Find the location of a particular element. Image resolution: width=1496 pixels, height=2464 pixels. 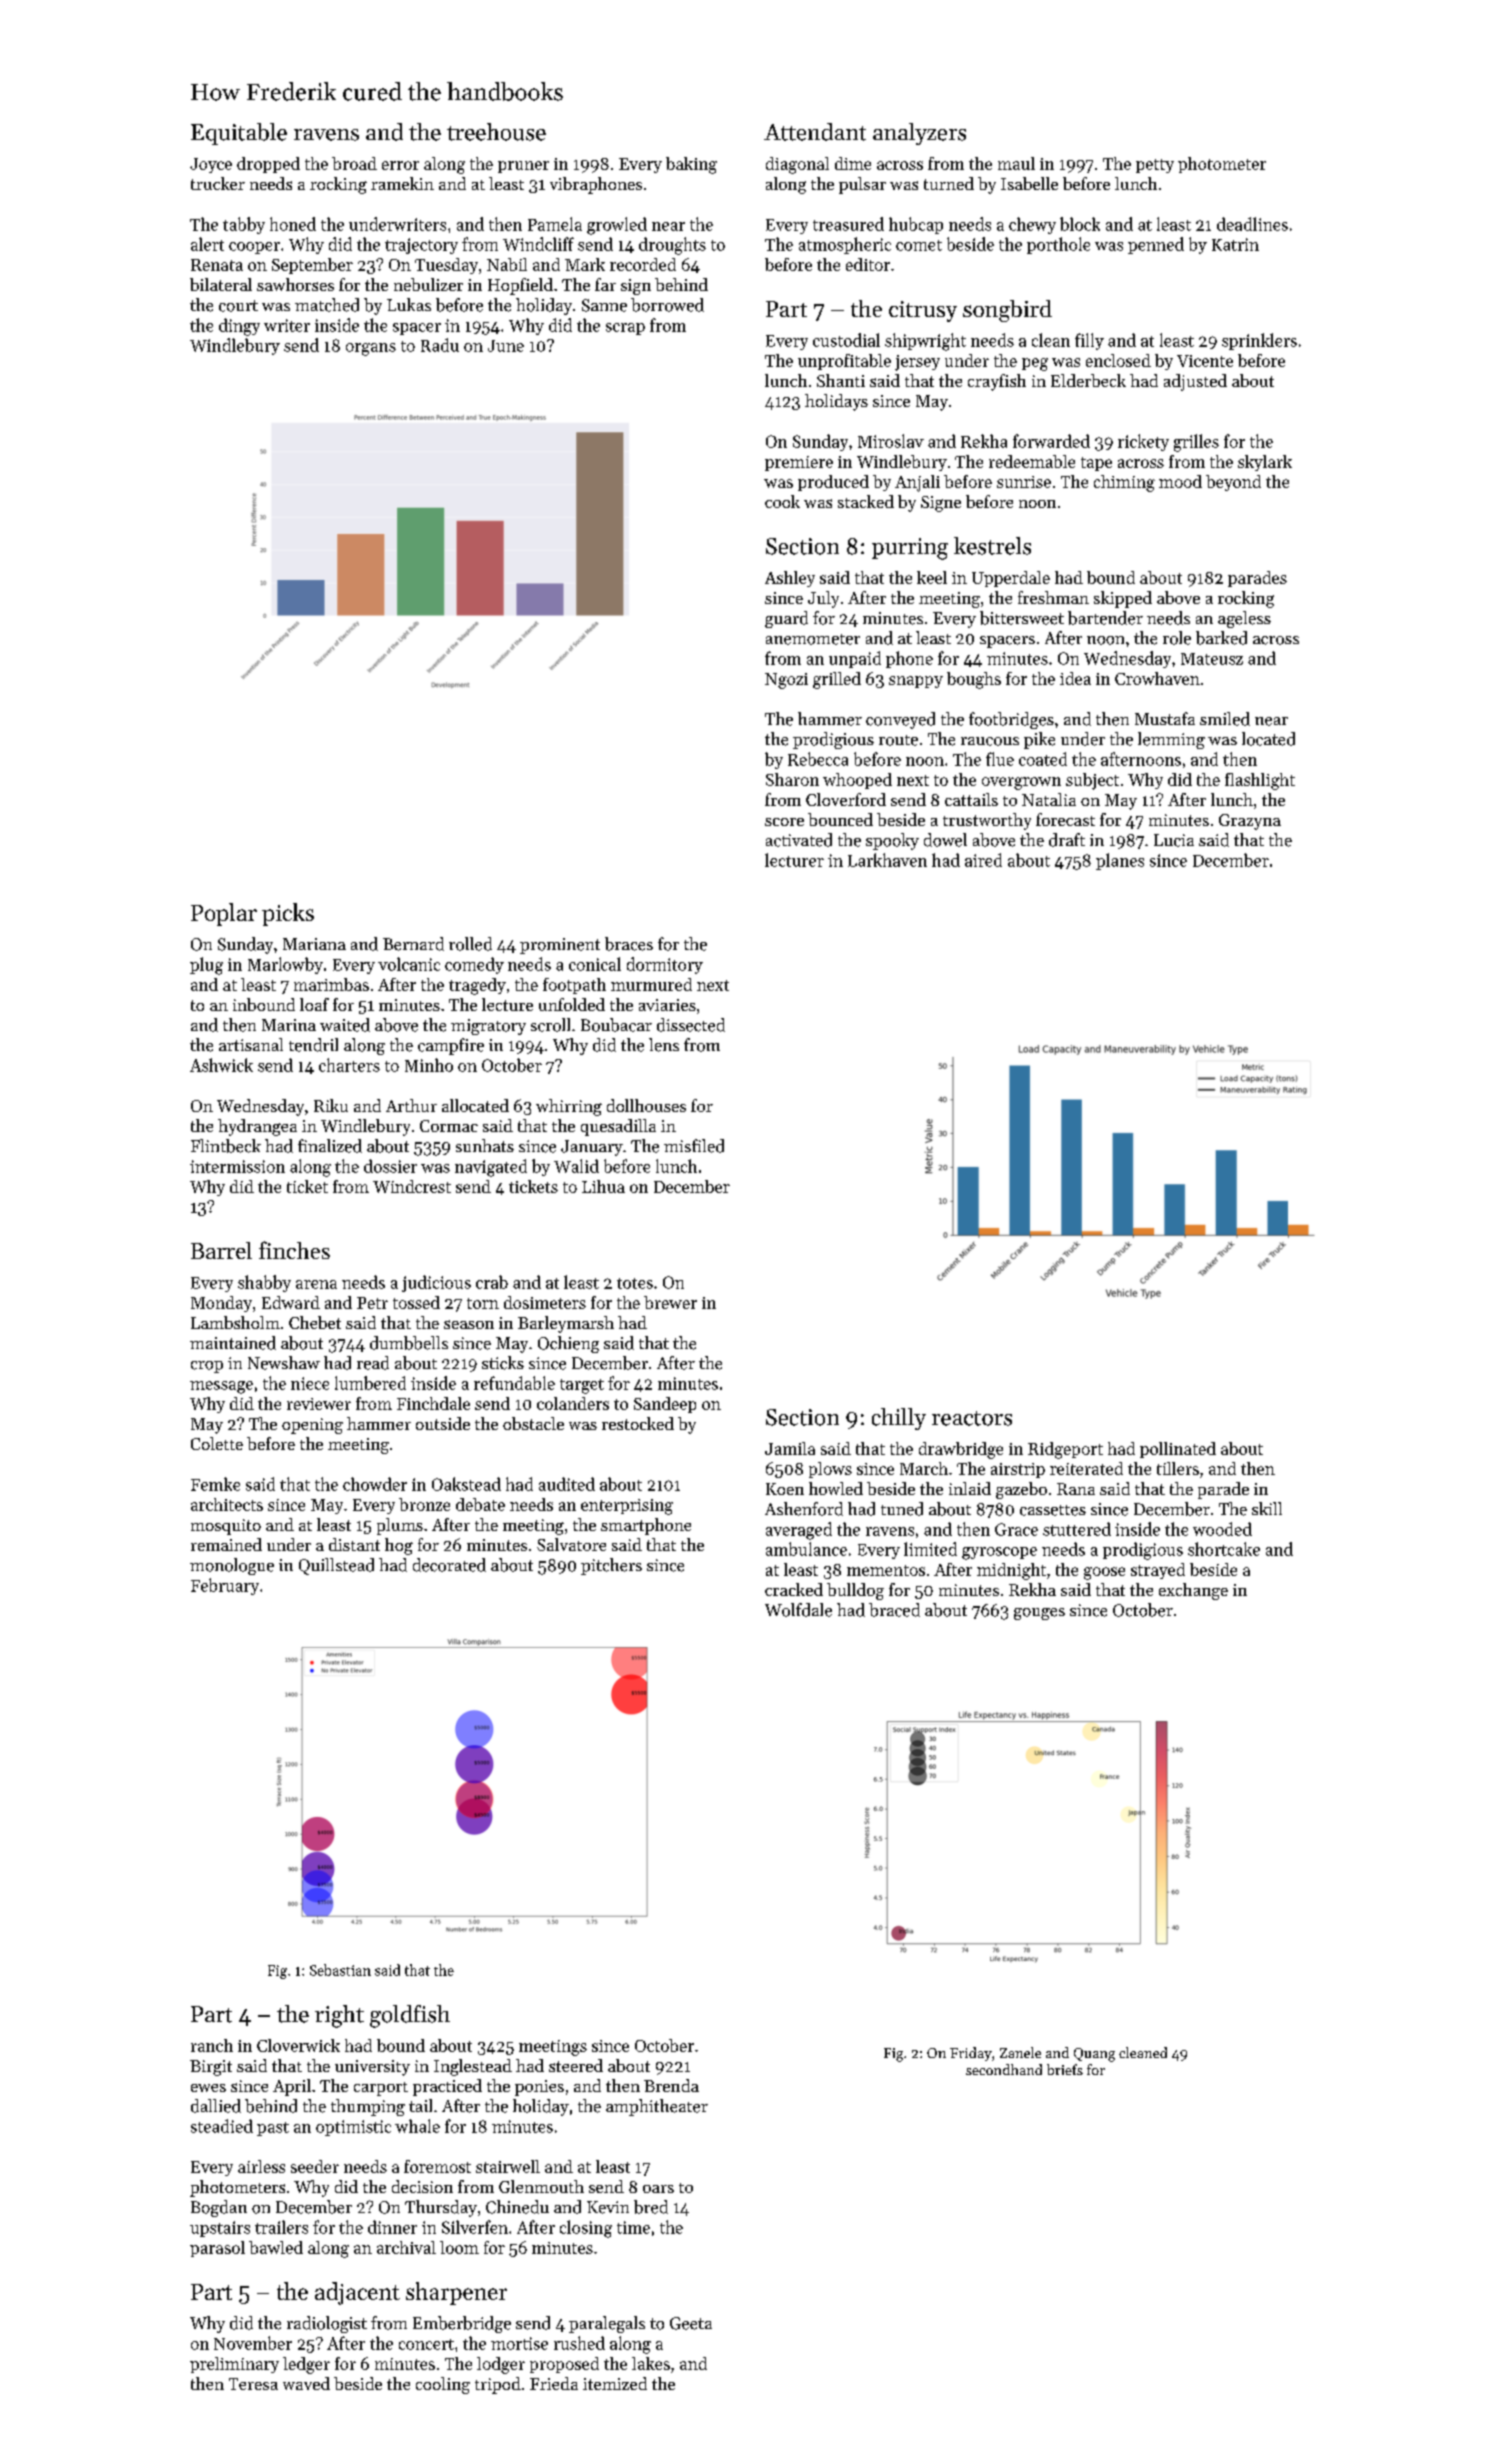

Sandeep is located at coordinates (665, 1405).
